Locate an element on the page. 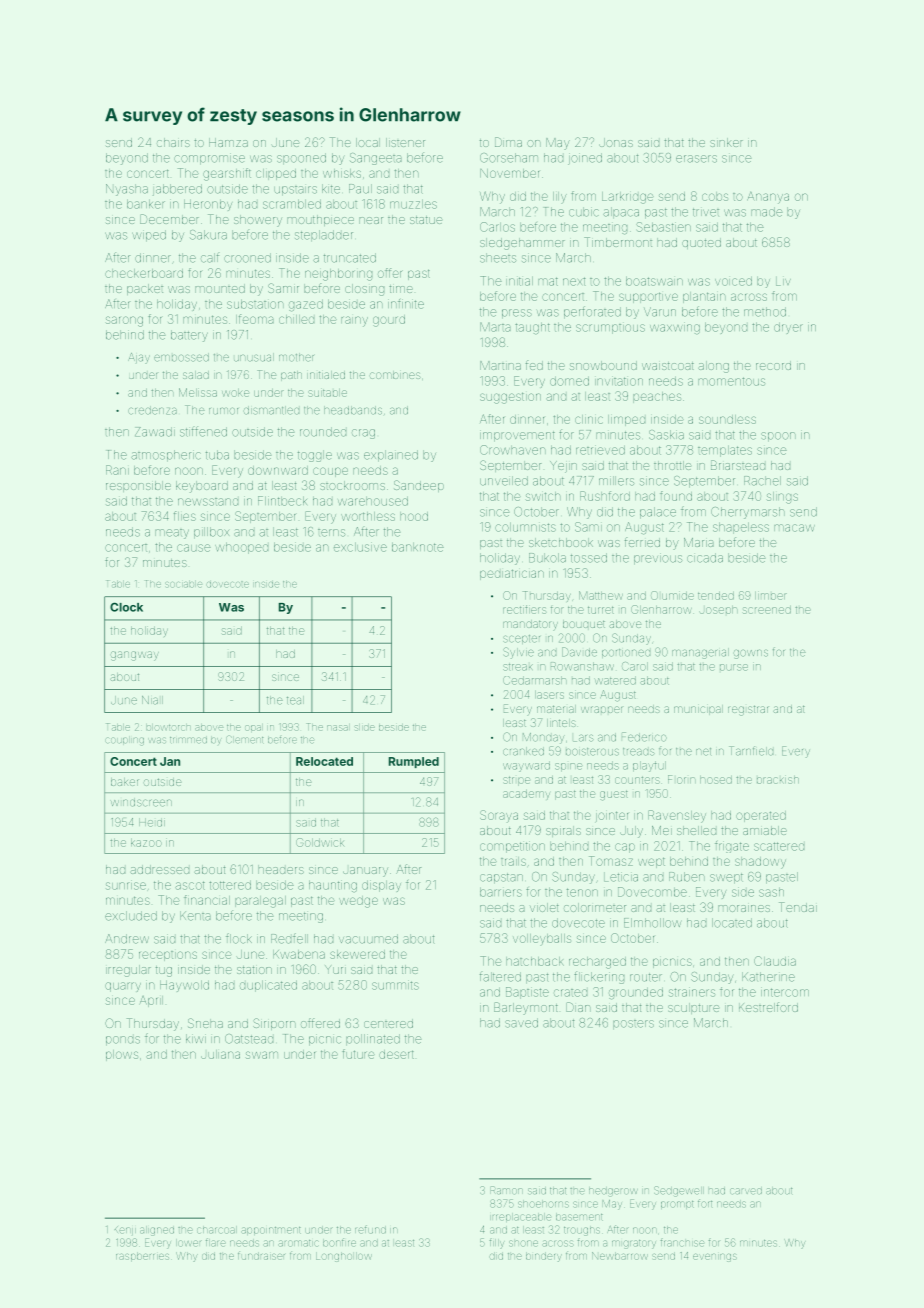 The image size is (924, 1308). Clement is located at coordinates (244, 739).
